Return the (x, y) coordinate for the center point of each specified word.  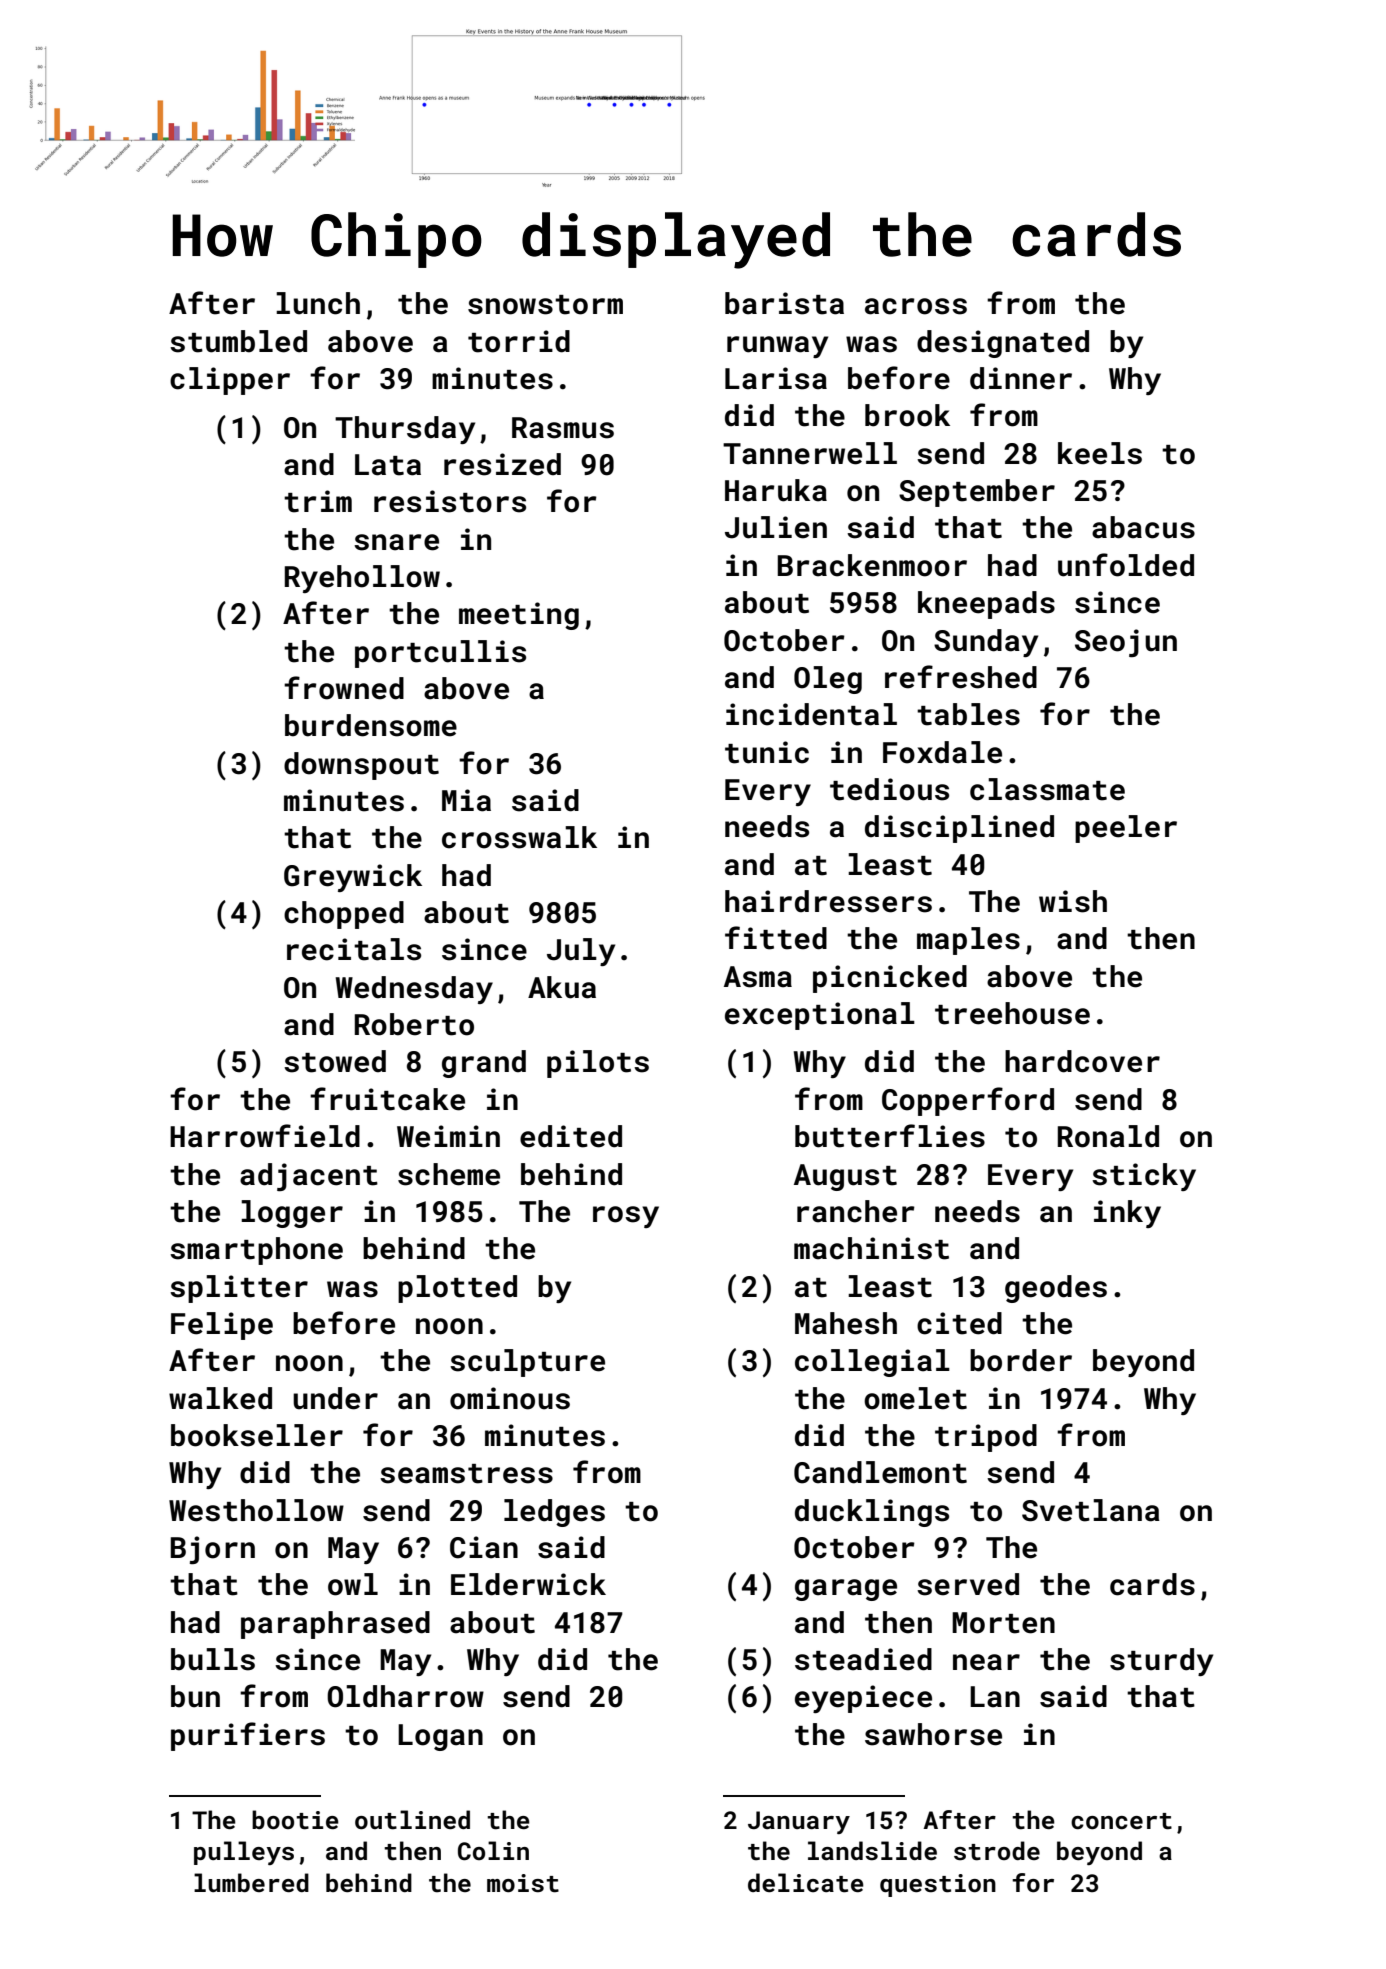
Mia (466, 800)
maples (968, 941)
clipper (230, 381)
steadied (863, 1659)
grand (484, 1064)
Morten (1003, 1623)
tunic (767, 752)
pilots (598, 1064)
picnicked (890, 979)
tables (968, 714)
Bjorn (212, 1550)
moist (523, 1883)
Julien (776, 527)
